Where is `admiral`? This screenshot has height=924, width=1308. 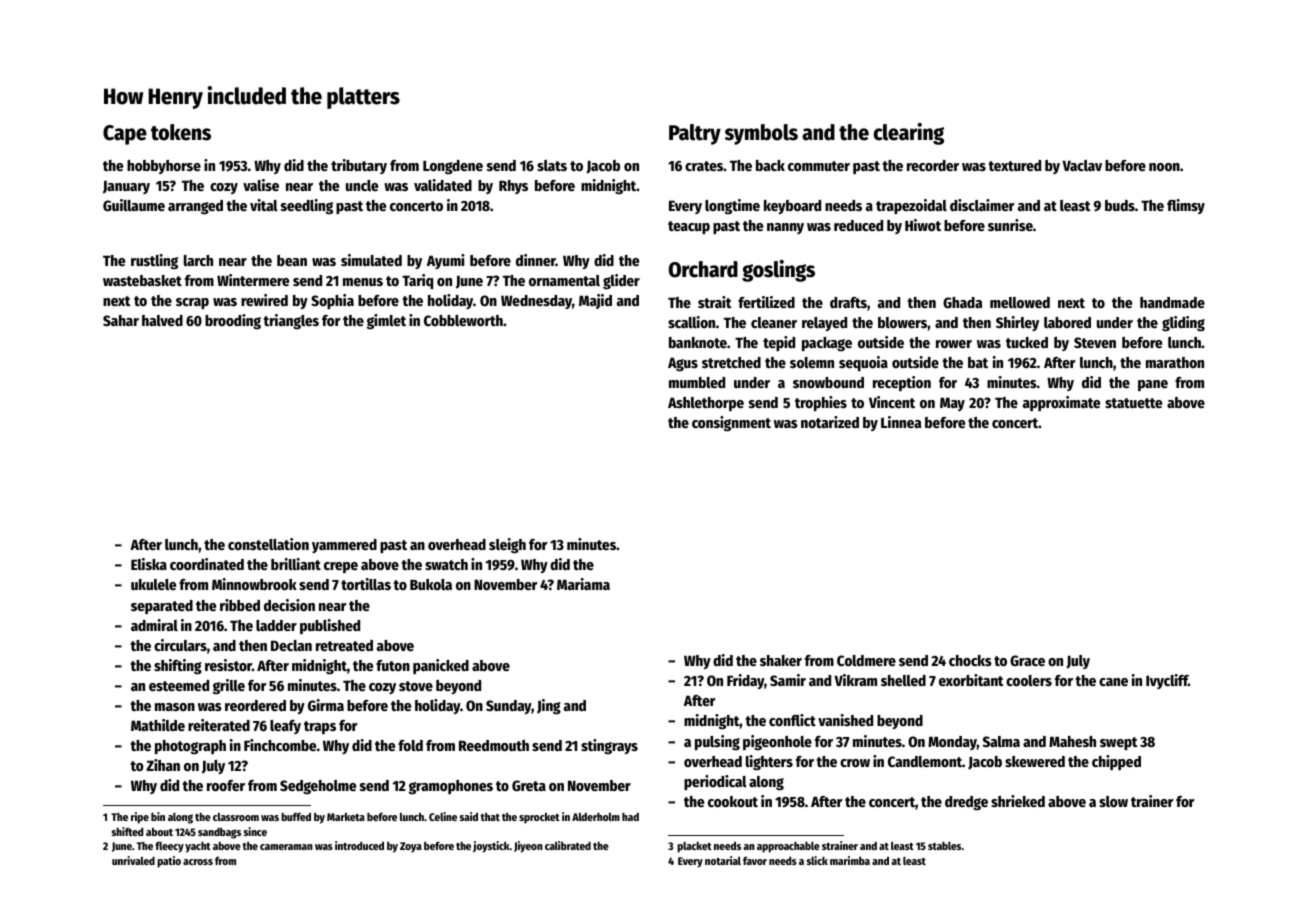
admiral is located at coordinates (154, 625).
